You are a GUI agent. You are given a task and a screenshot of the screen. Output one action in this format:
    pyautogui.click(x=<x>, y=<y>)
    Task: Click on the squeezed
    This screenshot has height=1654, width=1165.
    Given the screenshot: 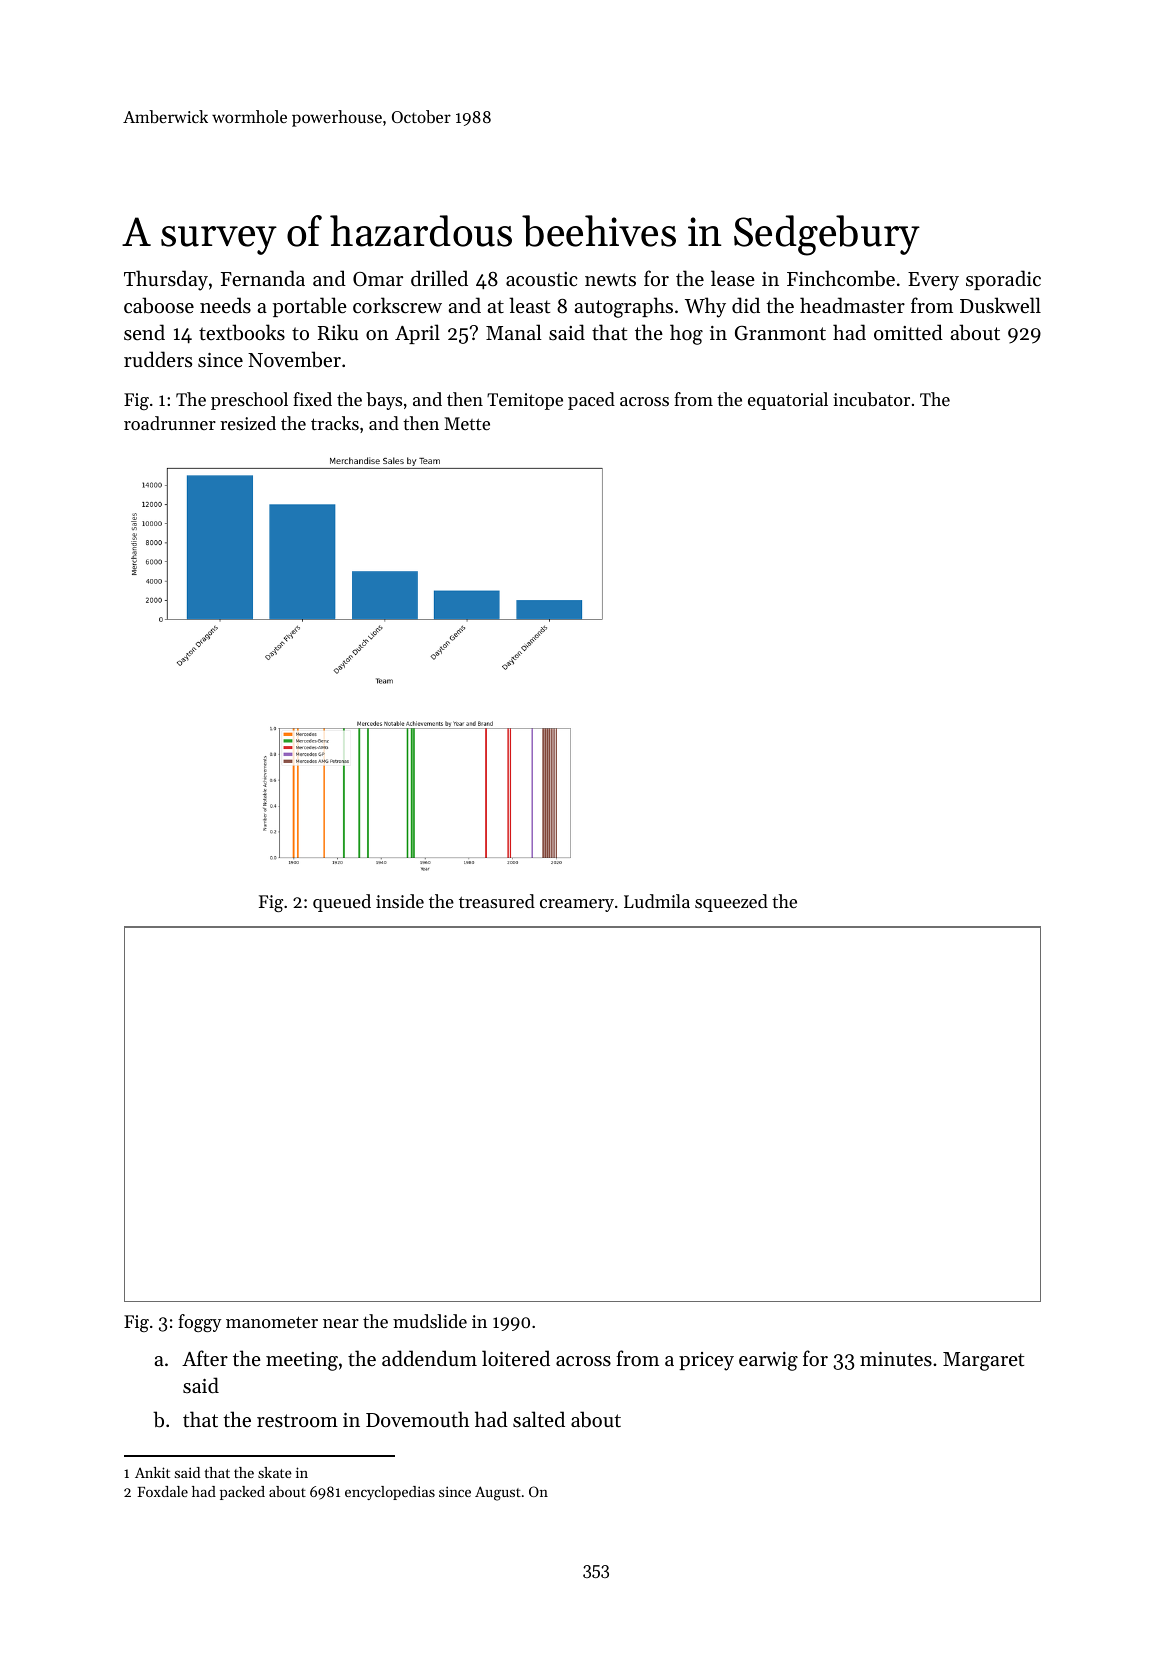 What is the action you would take?
    pyautogui.click(x=731, y=903)
